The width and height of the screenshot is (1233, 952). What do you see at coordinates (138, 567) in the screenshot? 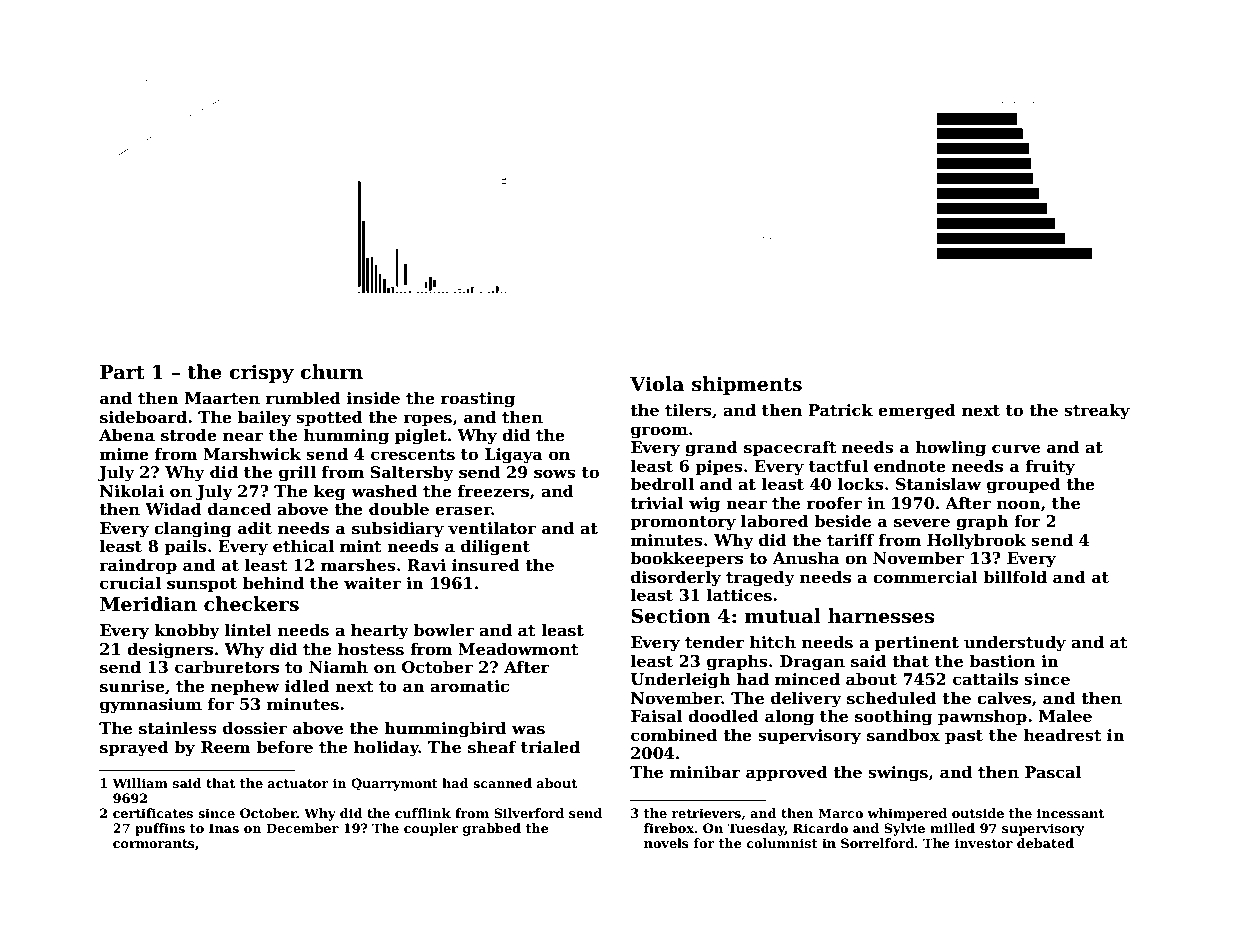
I see `raindrop` at bounding box center [138, 567].
